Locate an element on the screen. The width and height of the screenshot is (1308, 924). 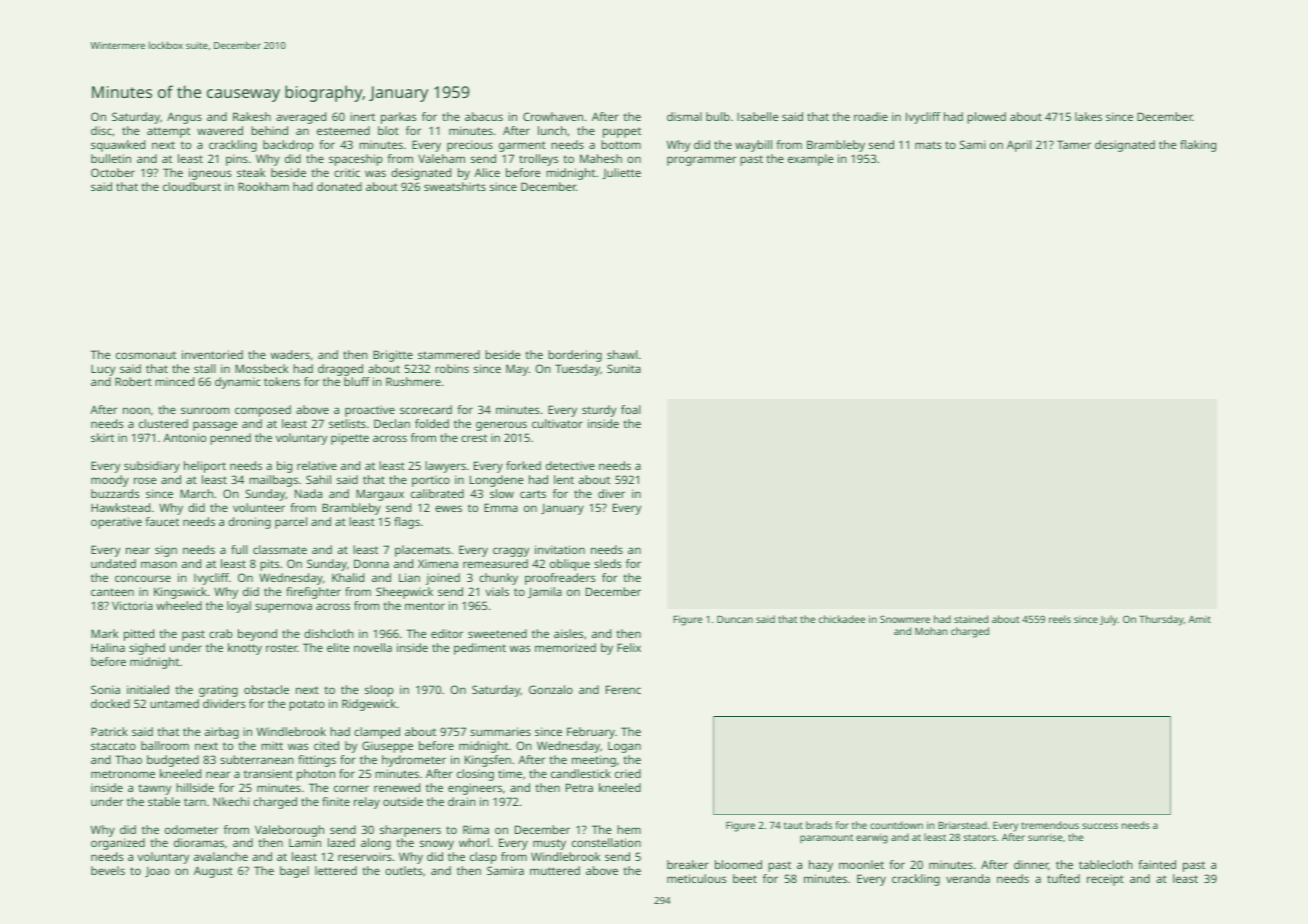
Angus is located at coordinates (184, 118).
